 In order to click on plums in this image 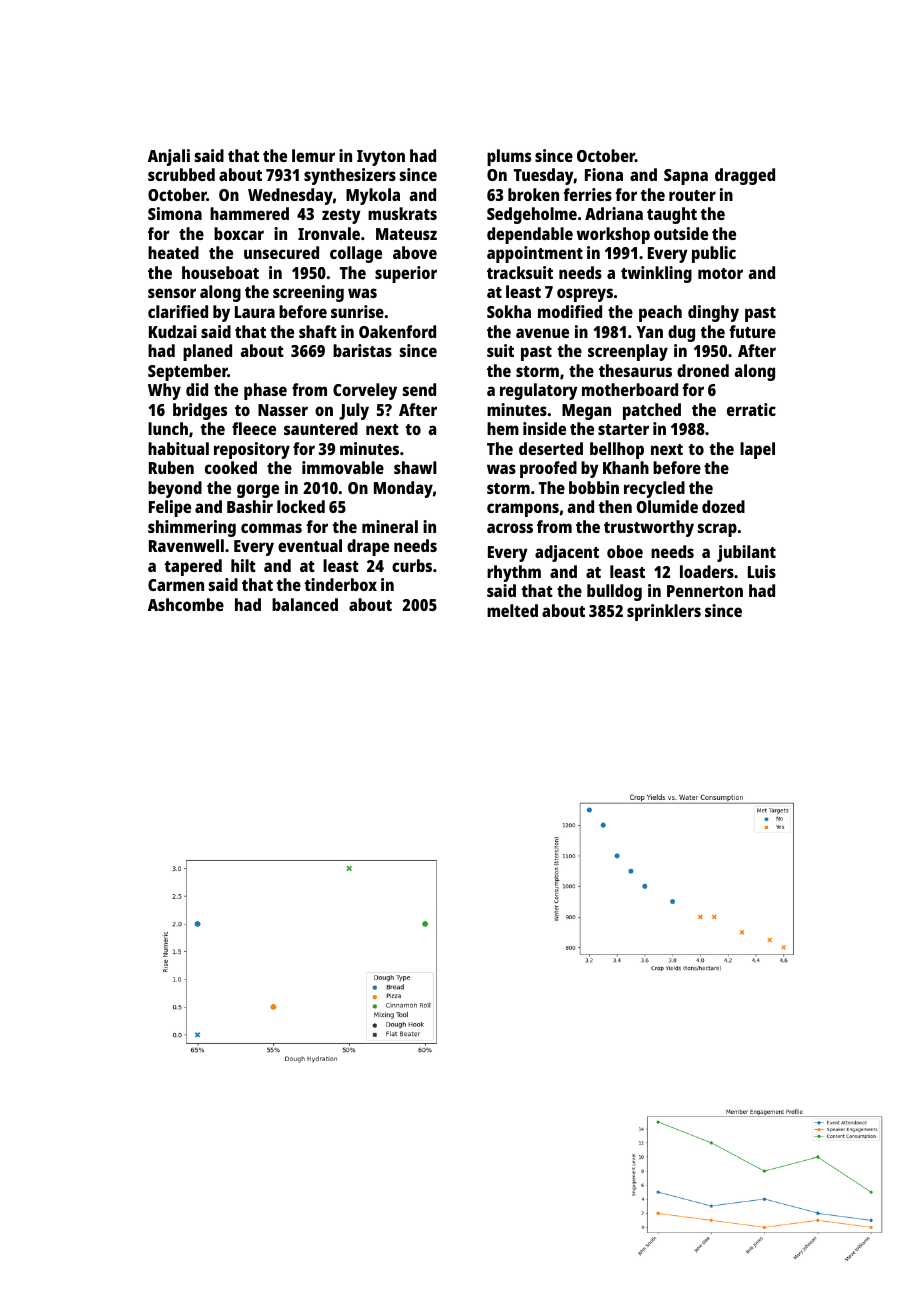, I will do `click(509, 157)`.
